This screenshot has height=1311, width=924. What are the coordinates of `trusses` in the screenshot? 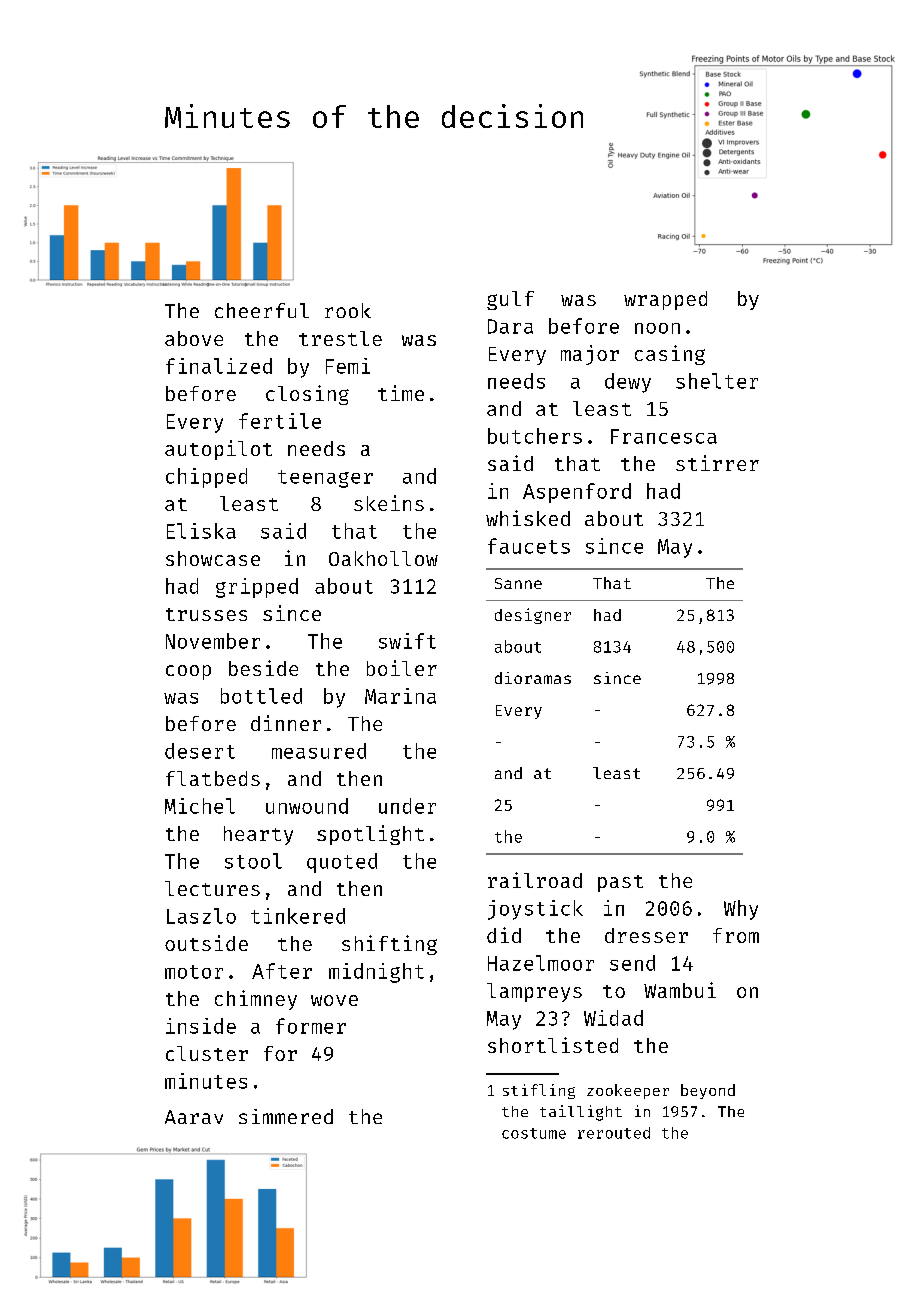 It's located at (206, 614).
